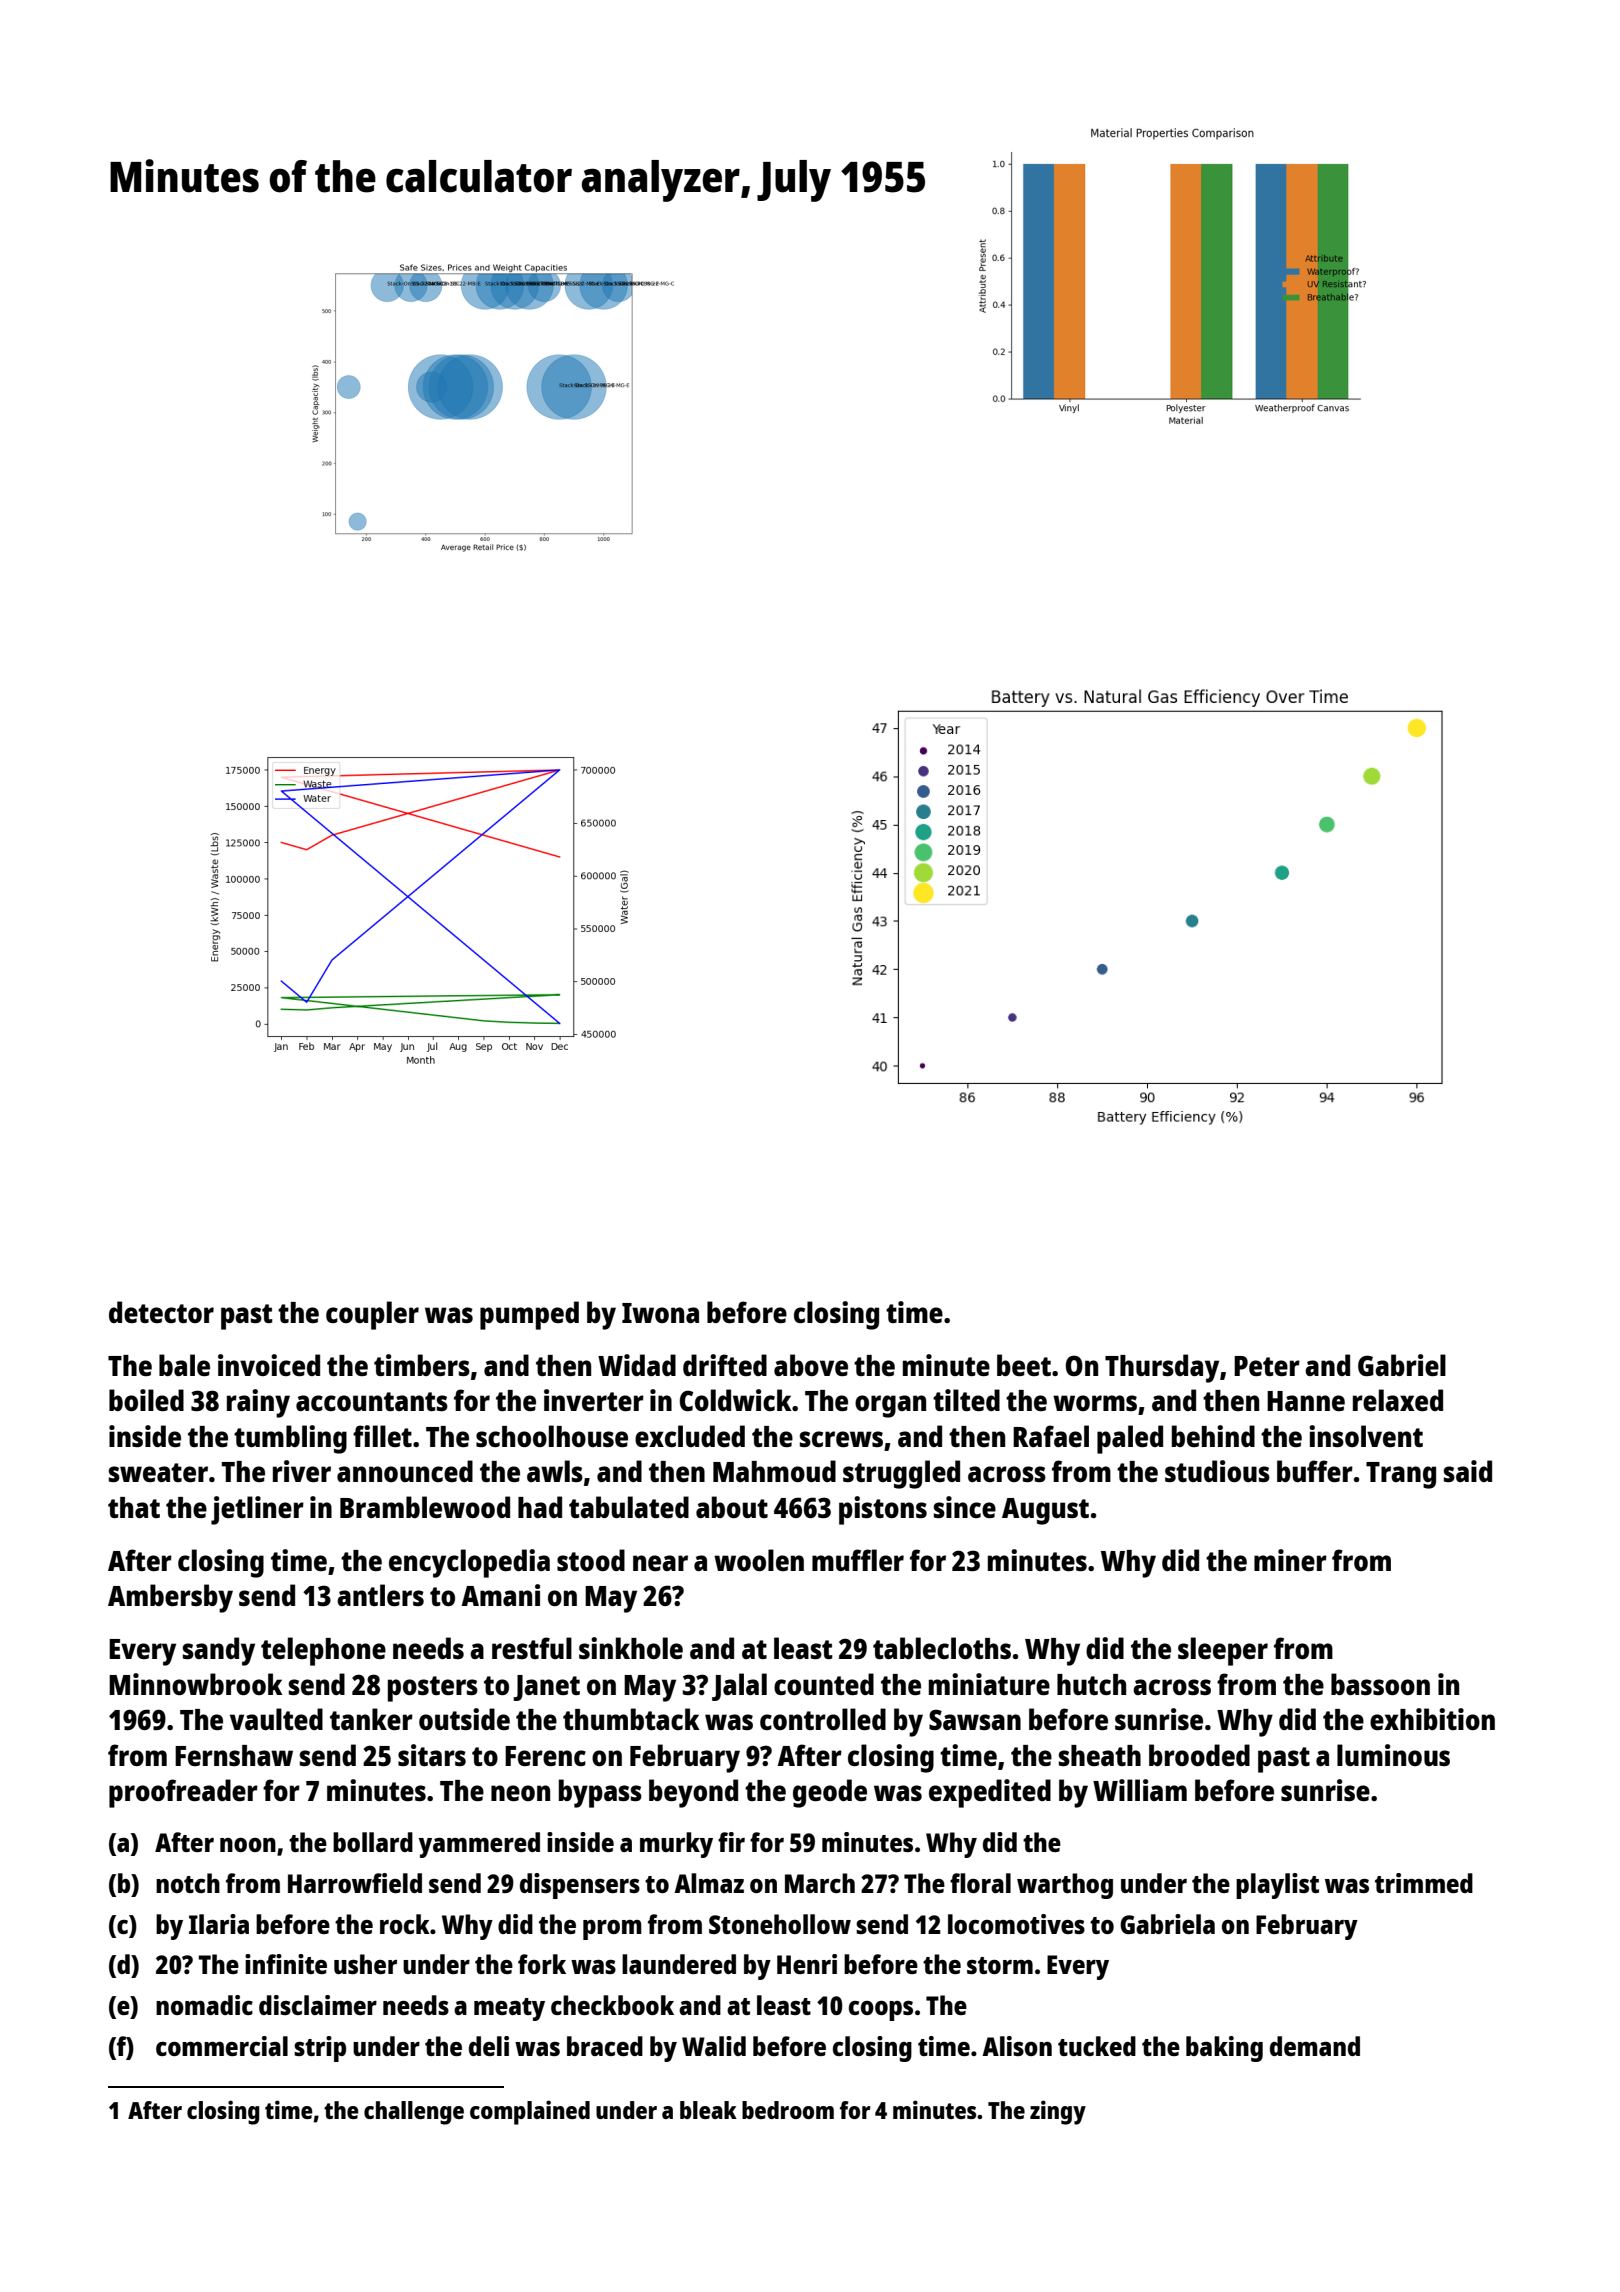 Image resolution: width=1620 pixels, height=2292 pixels. Describe the element at coordinates (841, 1439) in the screenshot. I see `screws` at that location.
